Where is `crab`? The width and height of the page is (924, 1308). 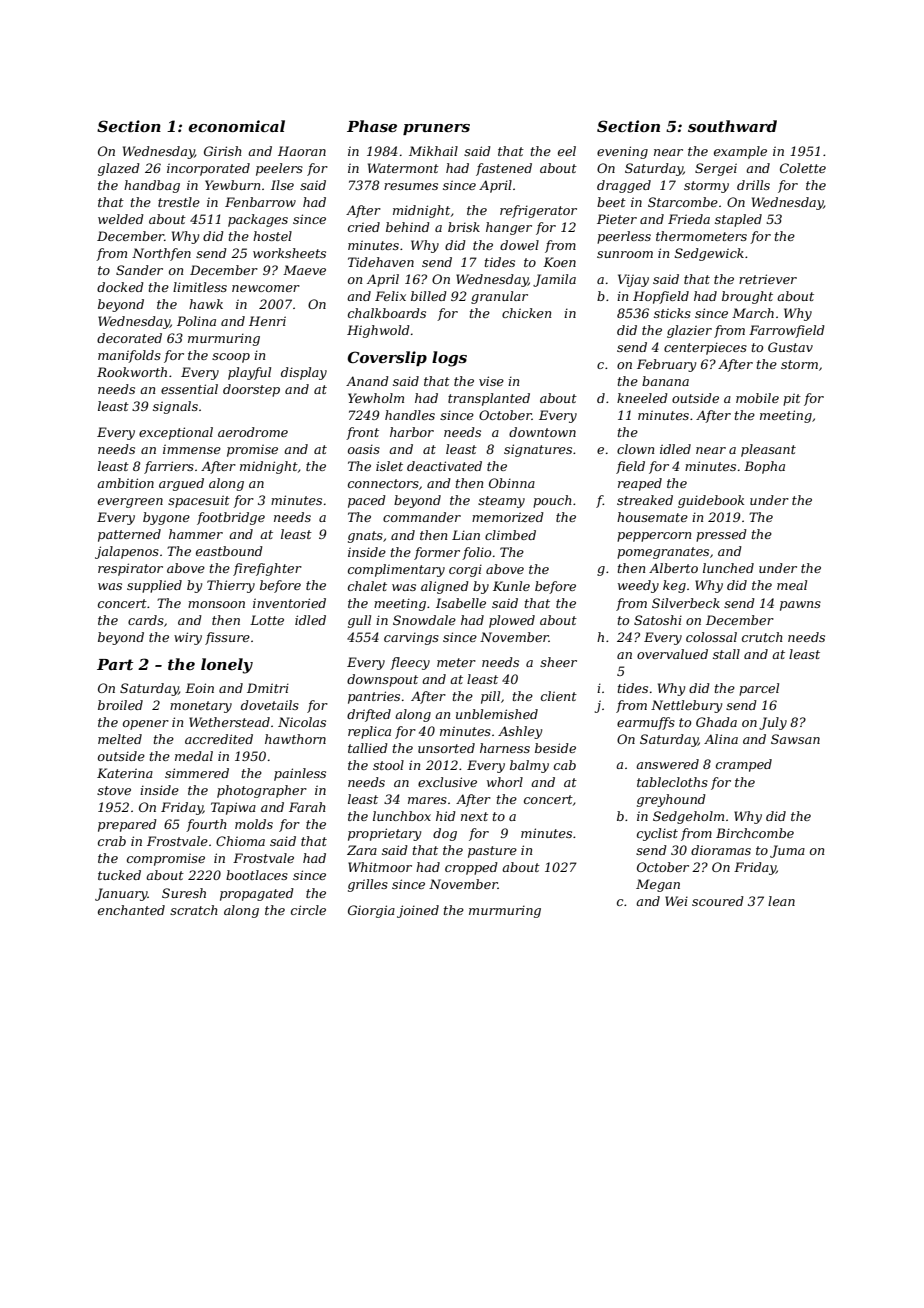 crab is located at coordinates (112, 841).
